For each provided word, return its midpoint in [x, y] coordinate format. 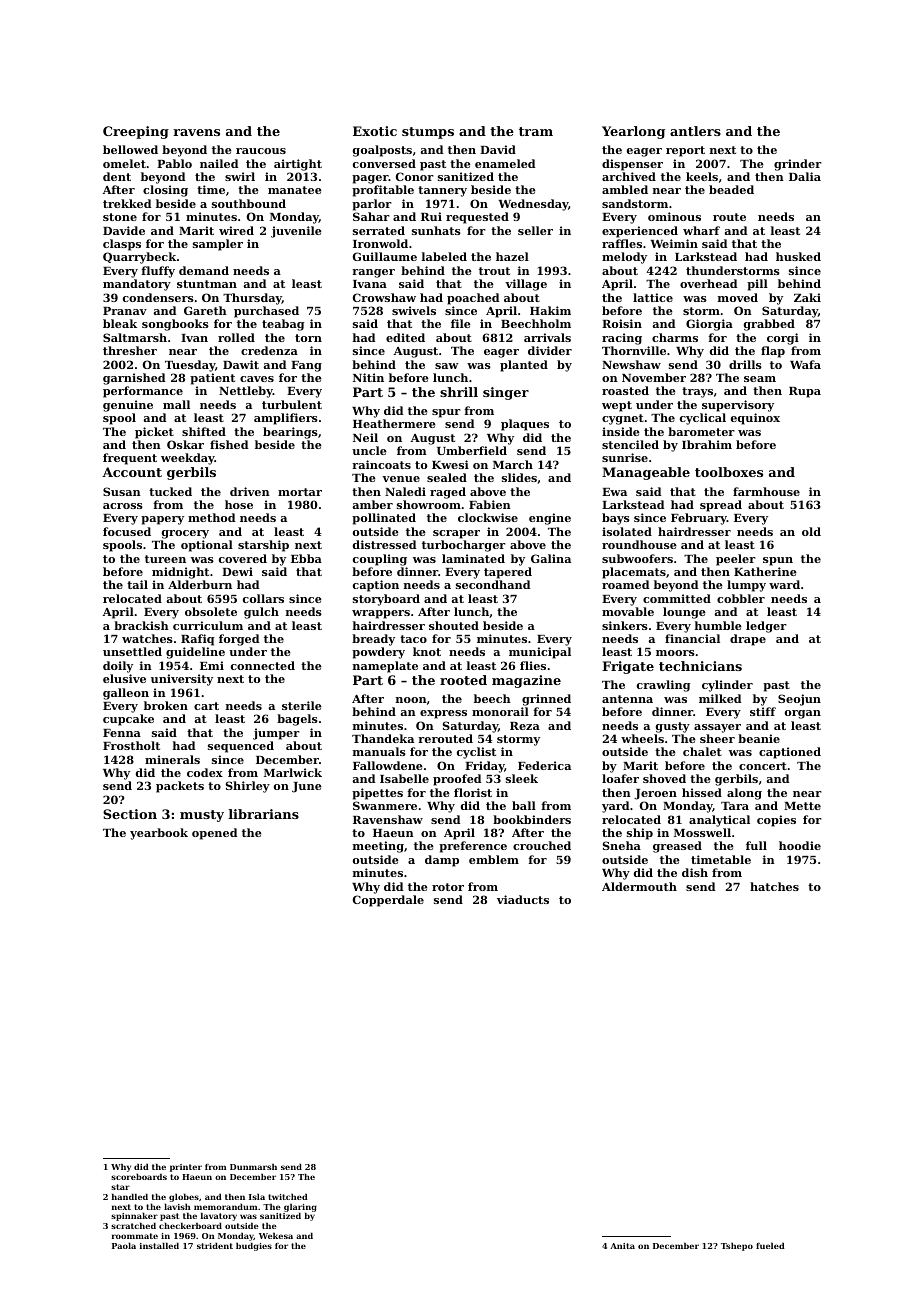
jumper [276, 734]
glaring [300, 1208]
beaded [731, 189]
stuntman [207, 284]
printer [186, 1168]
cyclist [476, 753]
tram [536, 131]
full [756, 845]
